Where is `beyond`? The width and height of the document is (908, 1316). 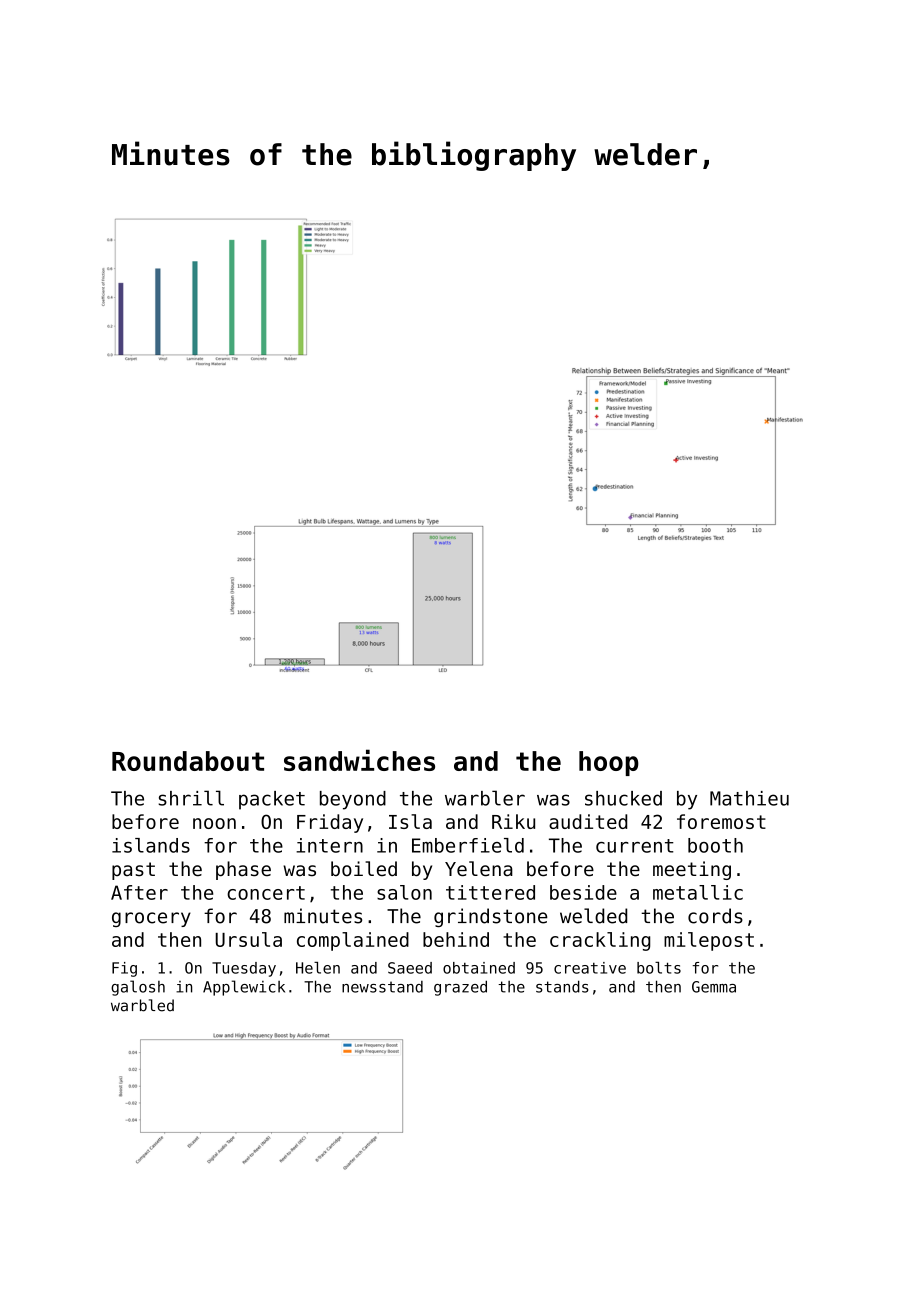
beyond is located at coordinates (353, 800).
